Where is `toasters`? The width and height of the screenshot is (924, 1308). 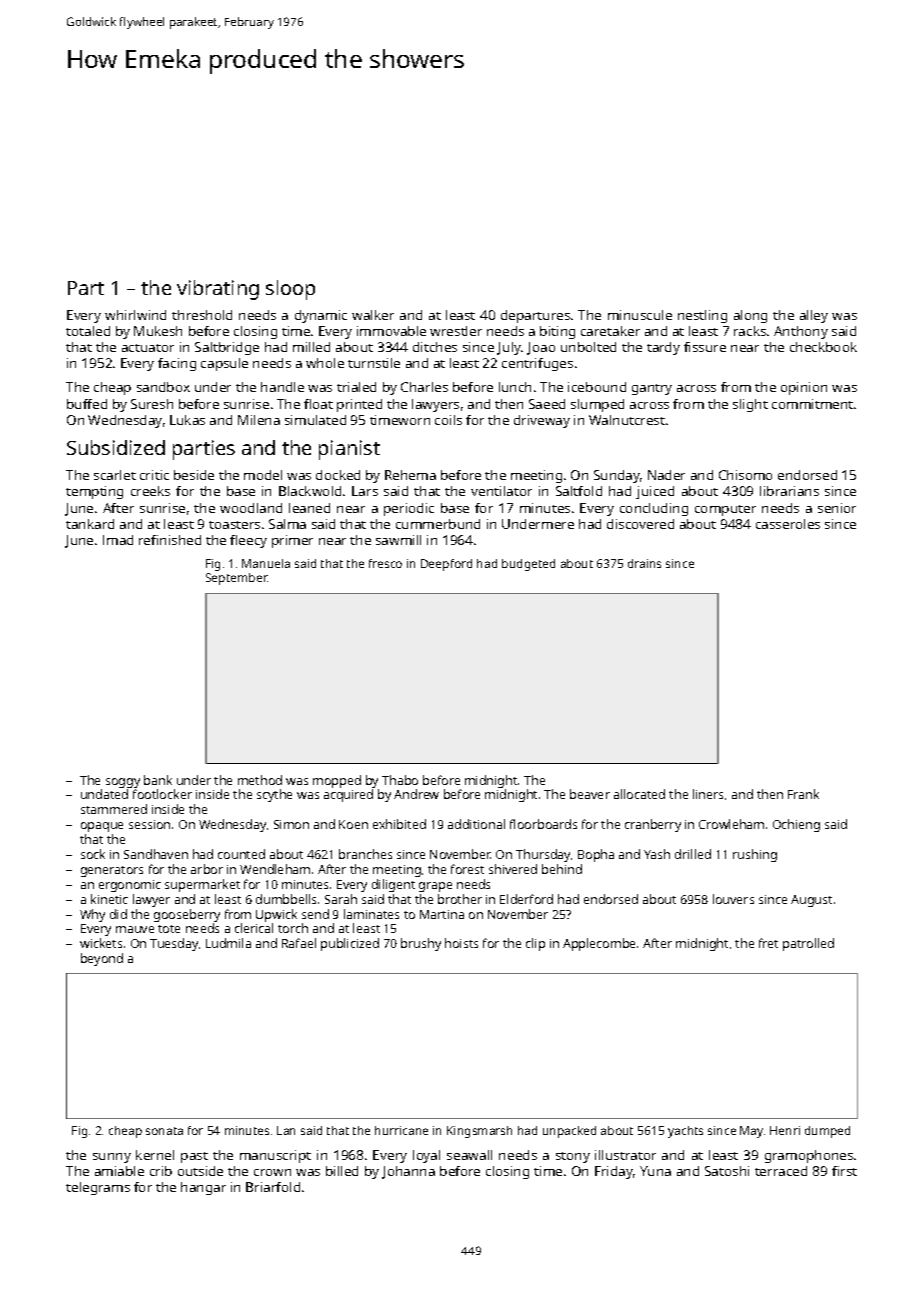 toasters is located at coordinates (234, 525).
